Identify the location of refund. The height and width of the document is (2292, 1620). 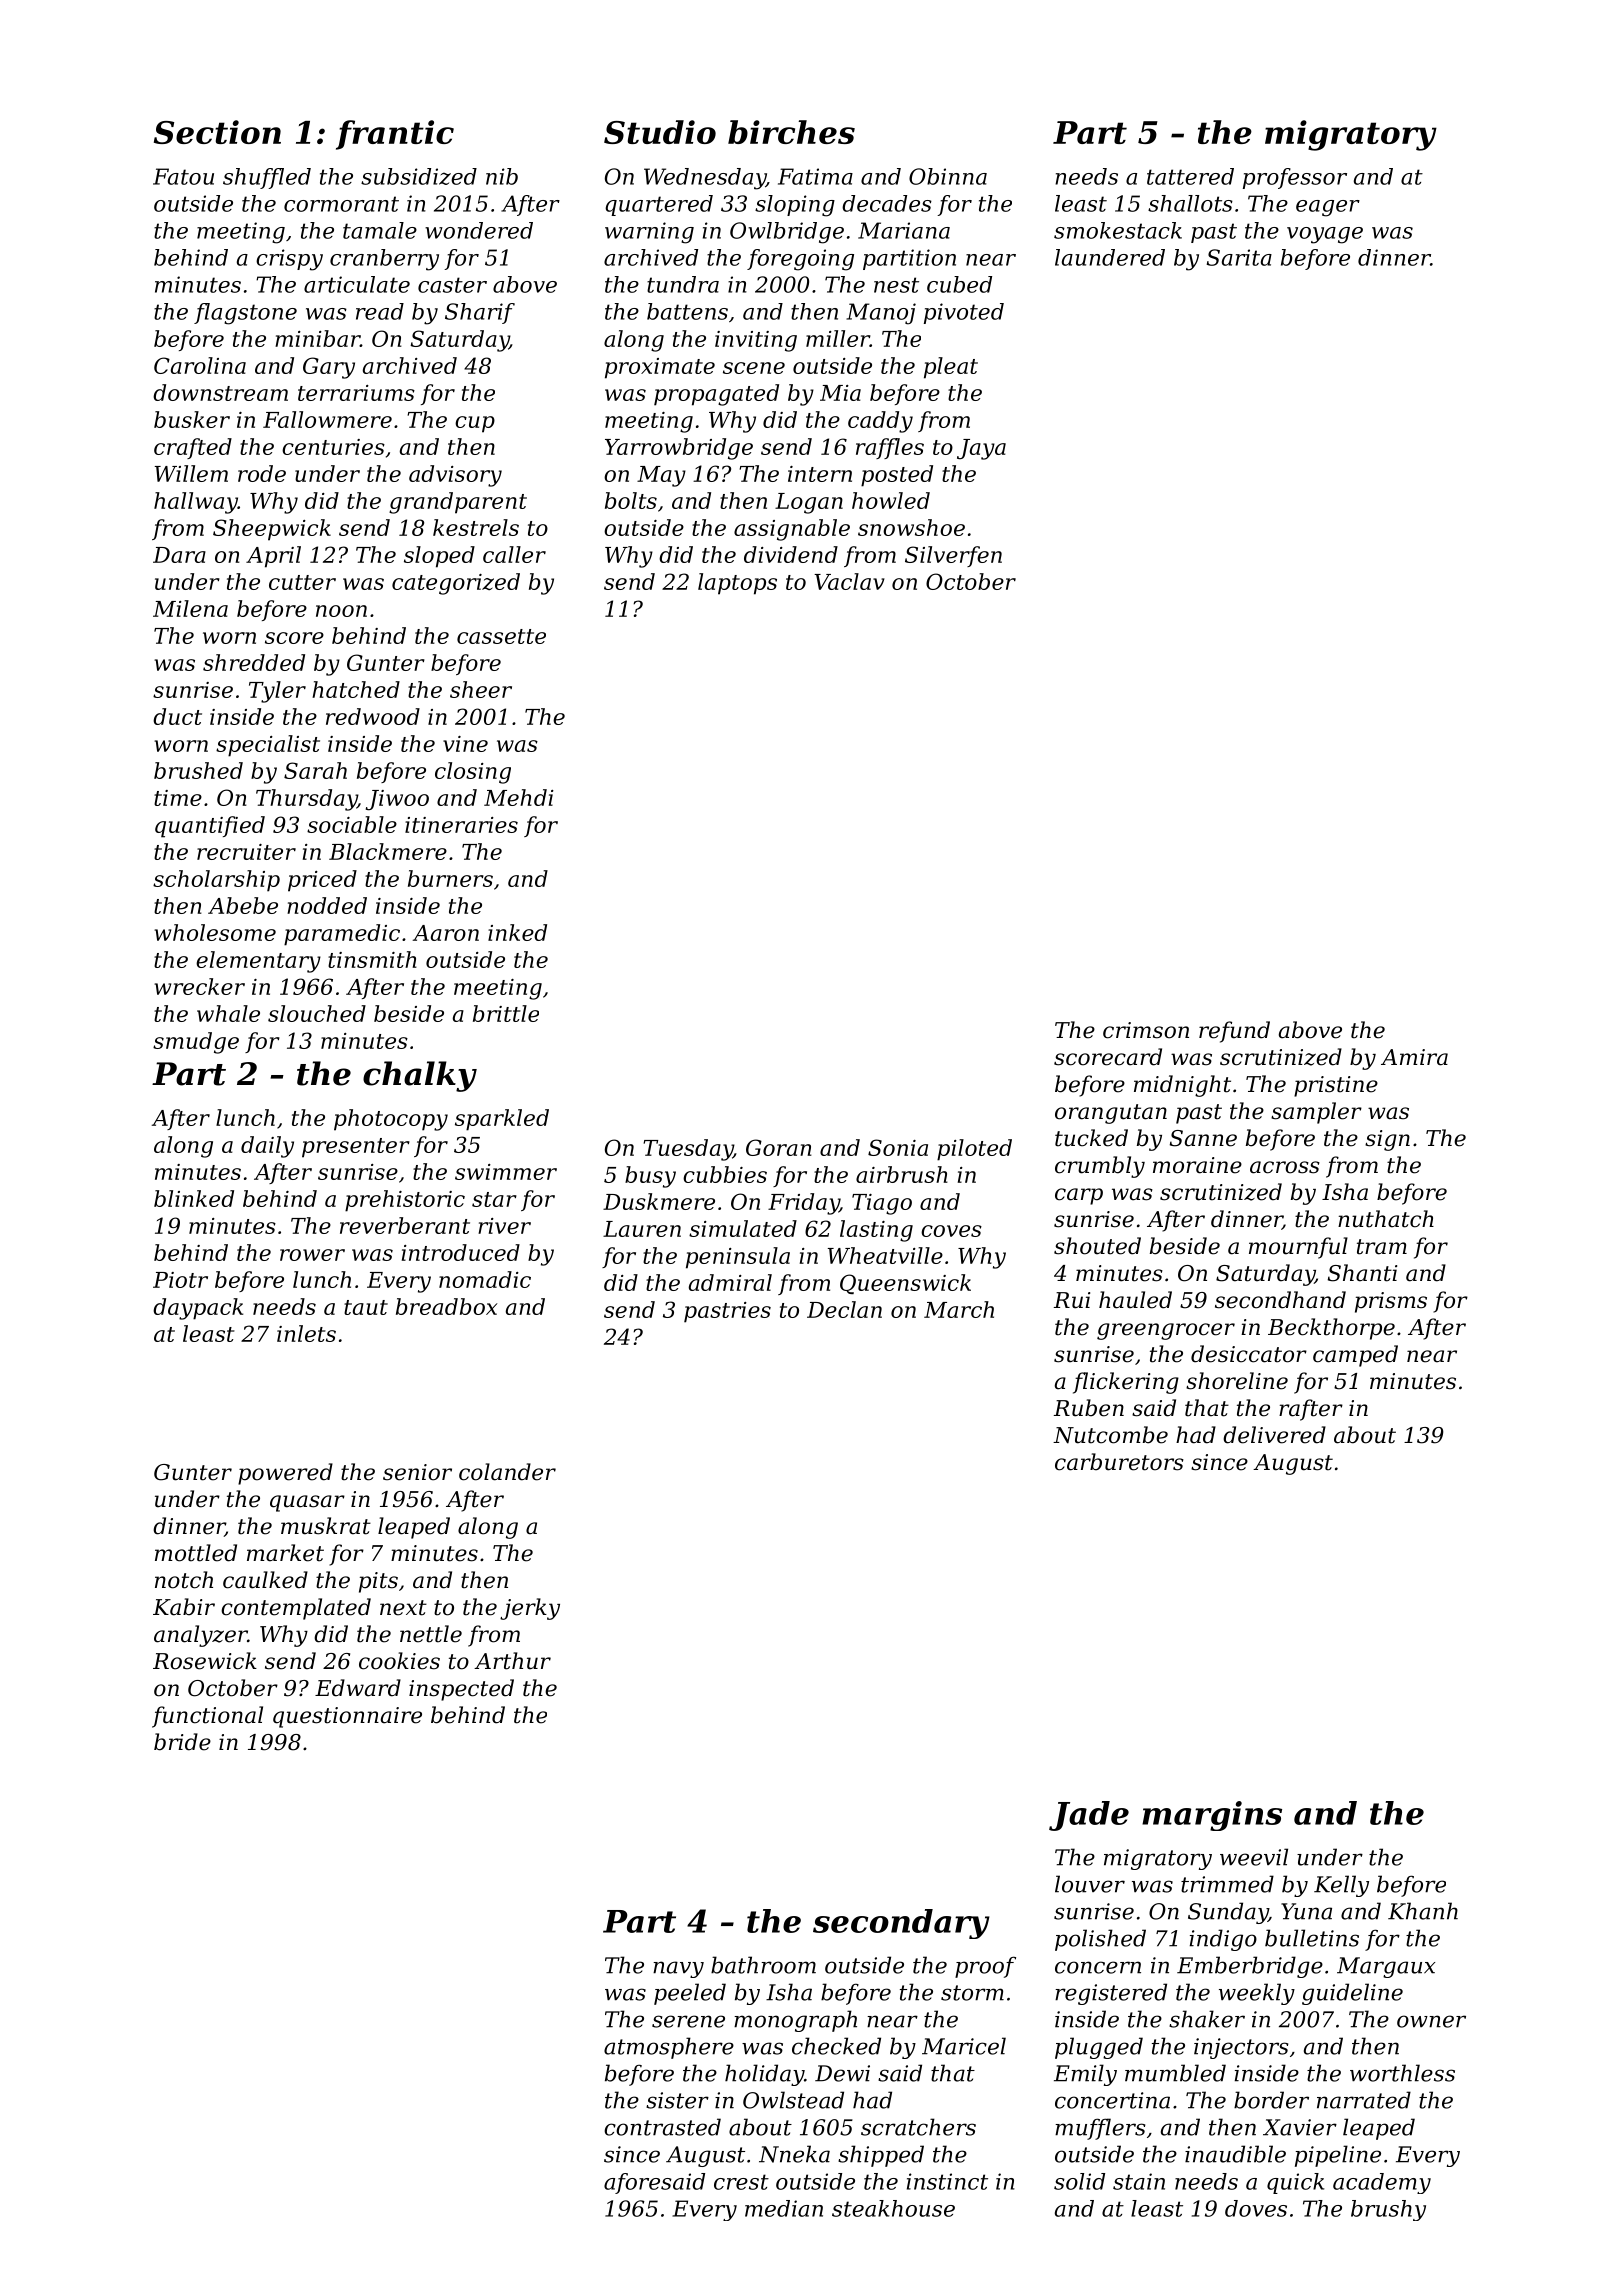
(1234, 1032).
